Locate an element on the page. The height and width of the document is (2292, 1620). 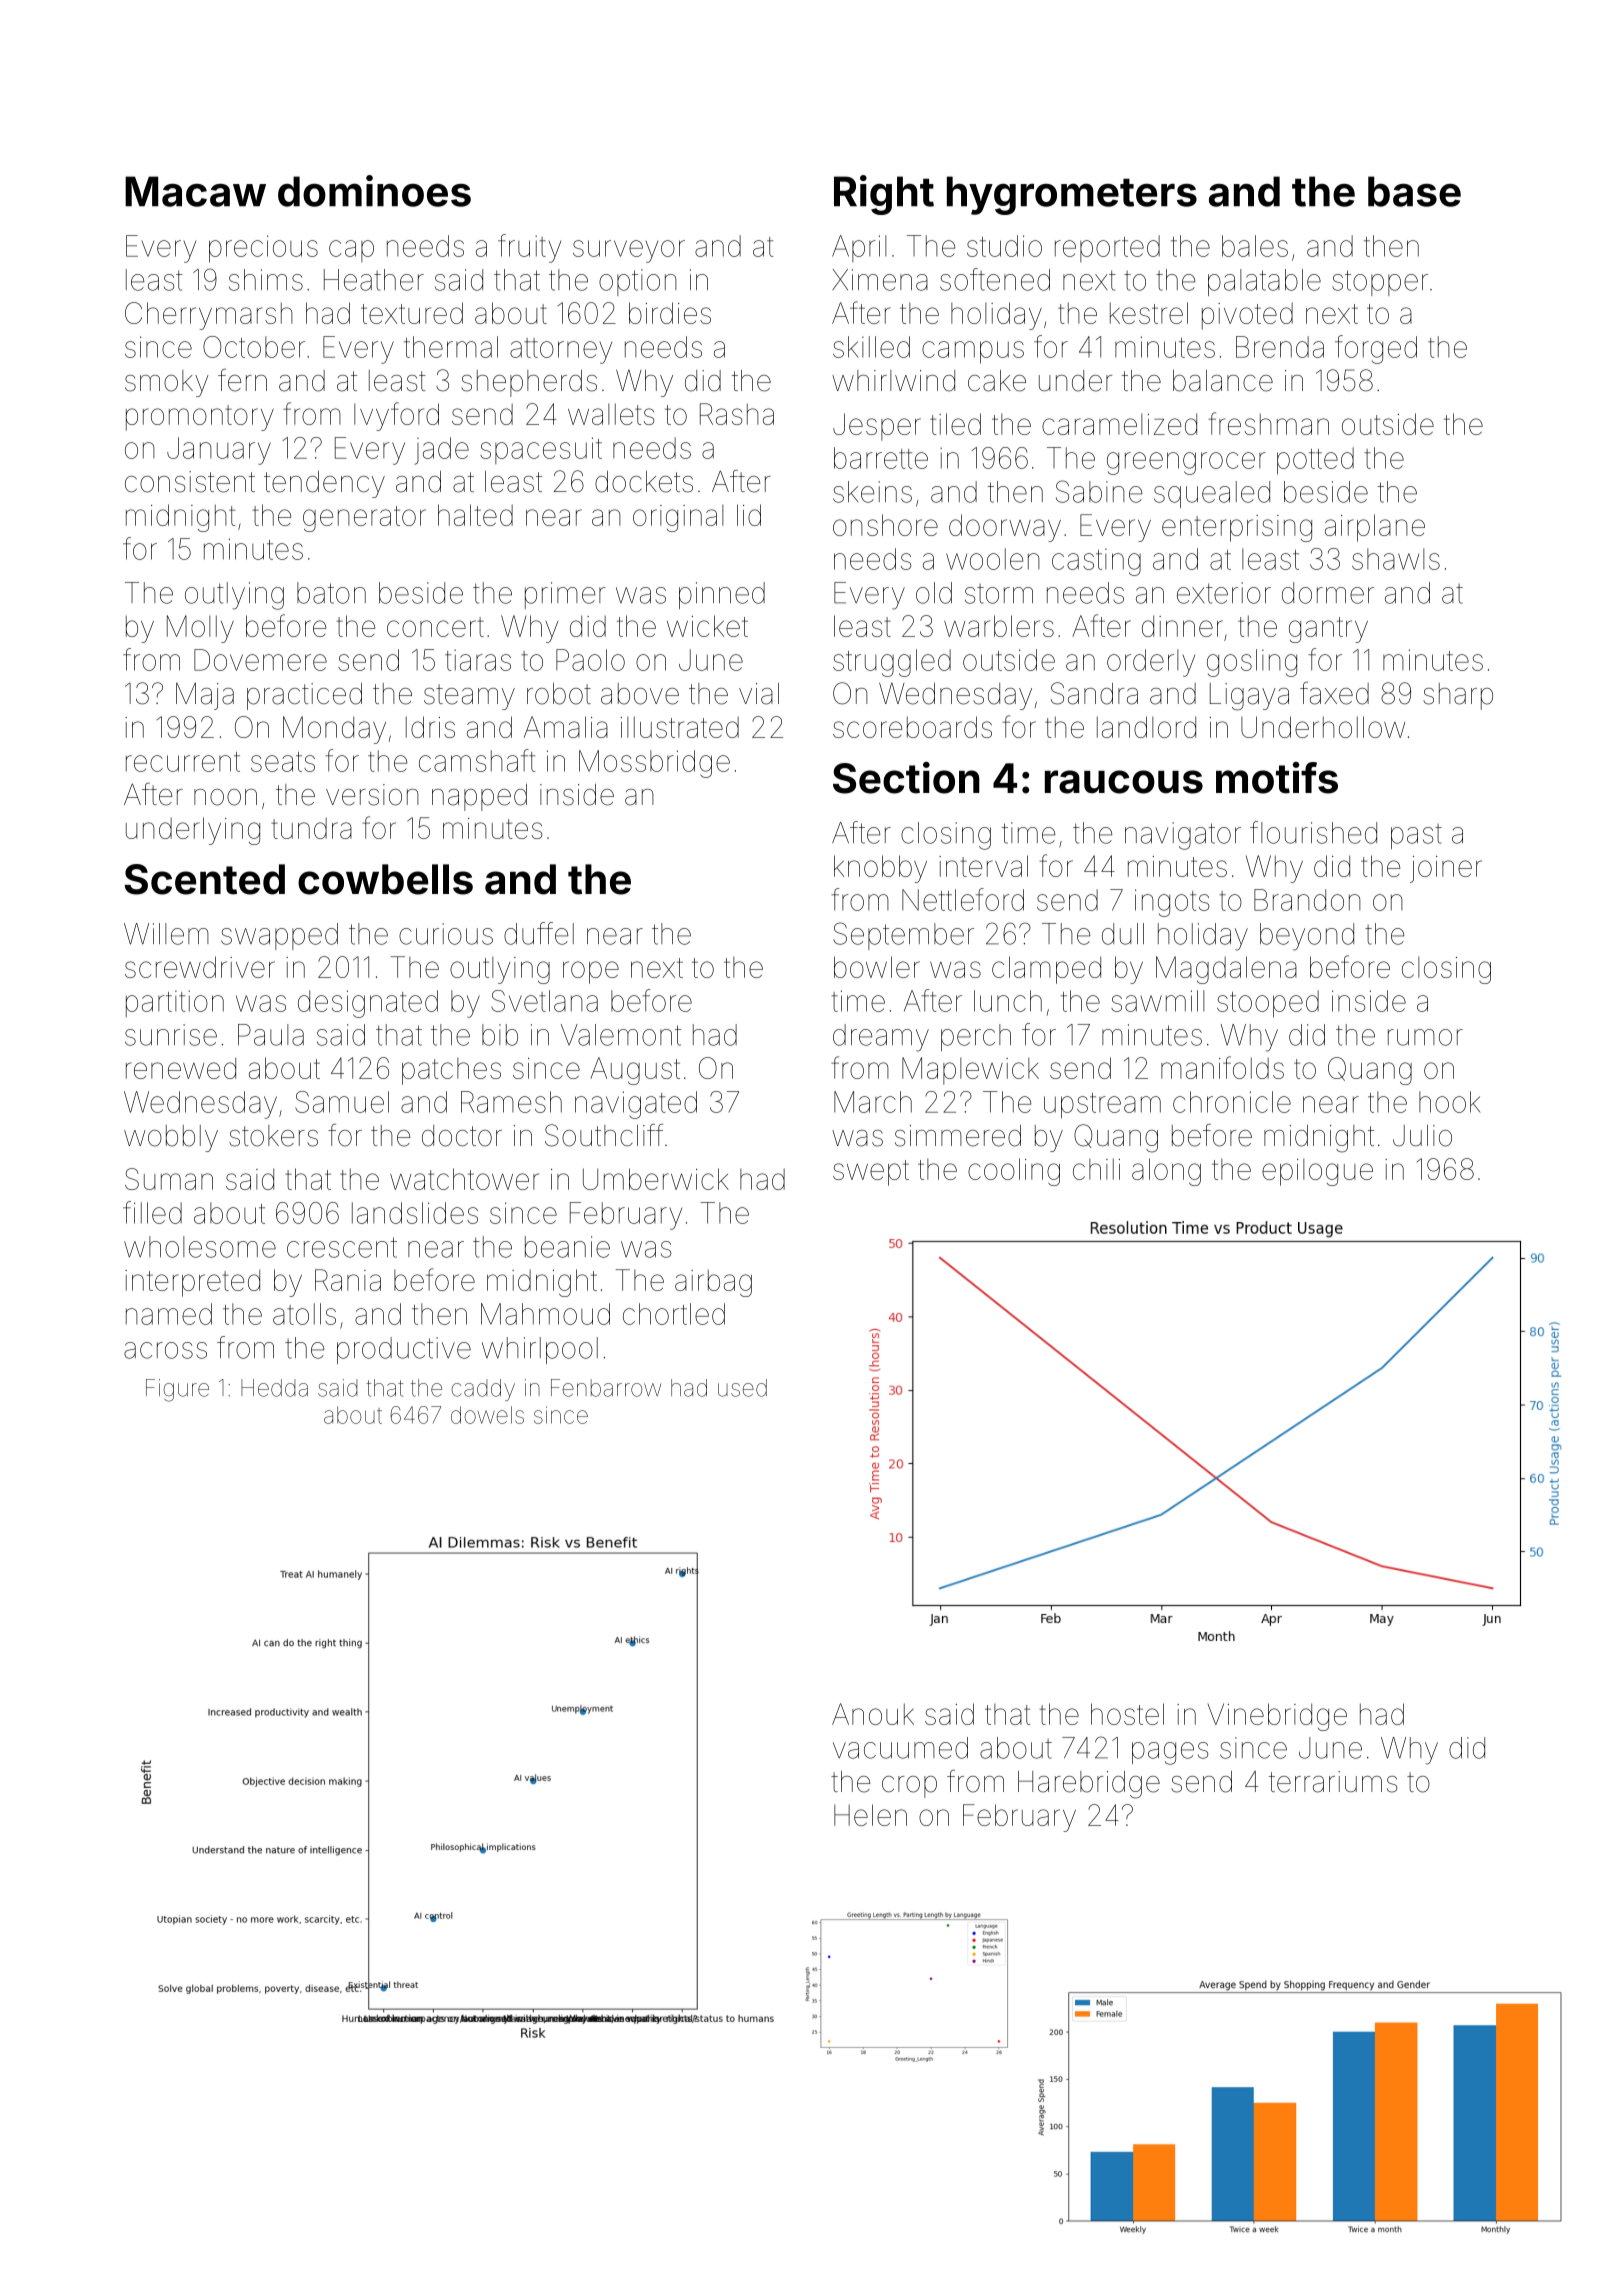
recurrent is located at coordinates (183, 762).
